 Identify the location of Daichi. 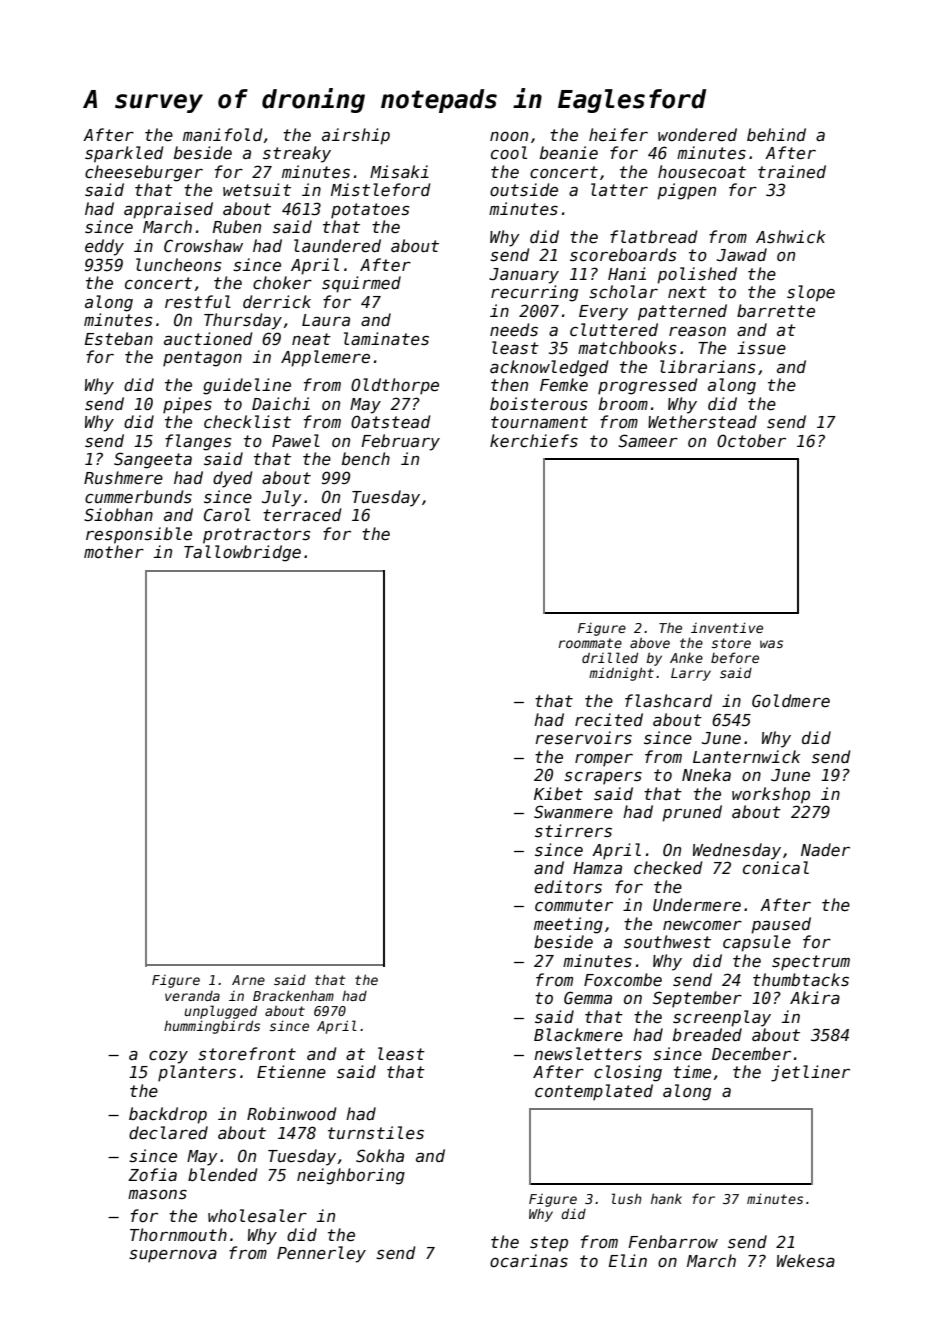
(281, 403).
